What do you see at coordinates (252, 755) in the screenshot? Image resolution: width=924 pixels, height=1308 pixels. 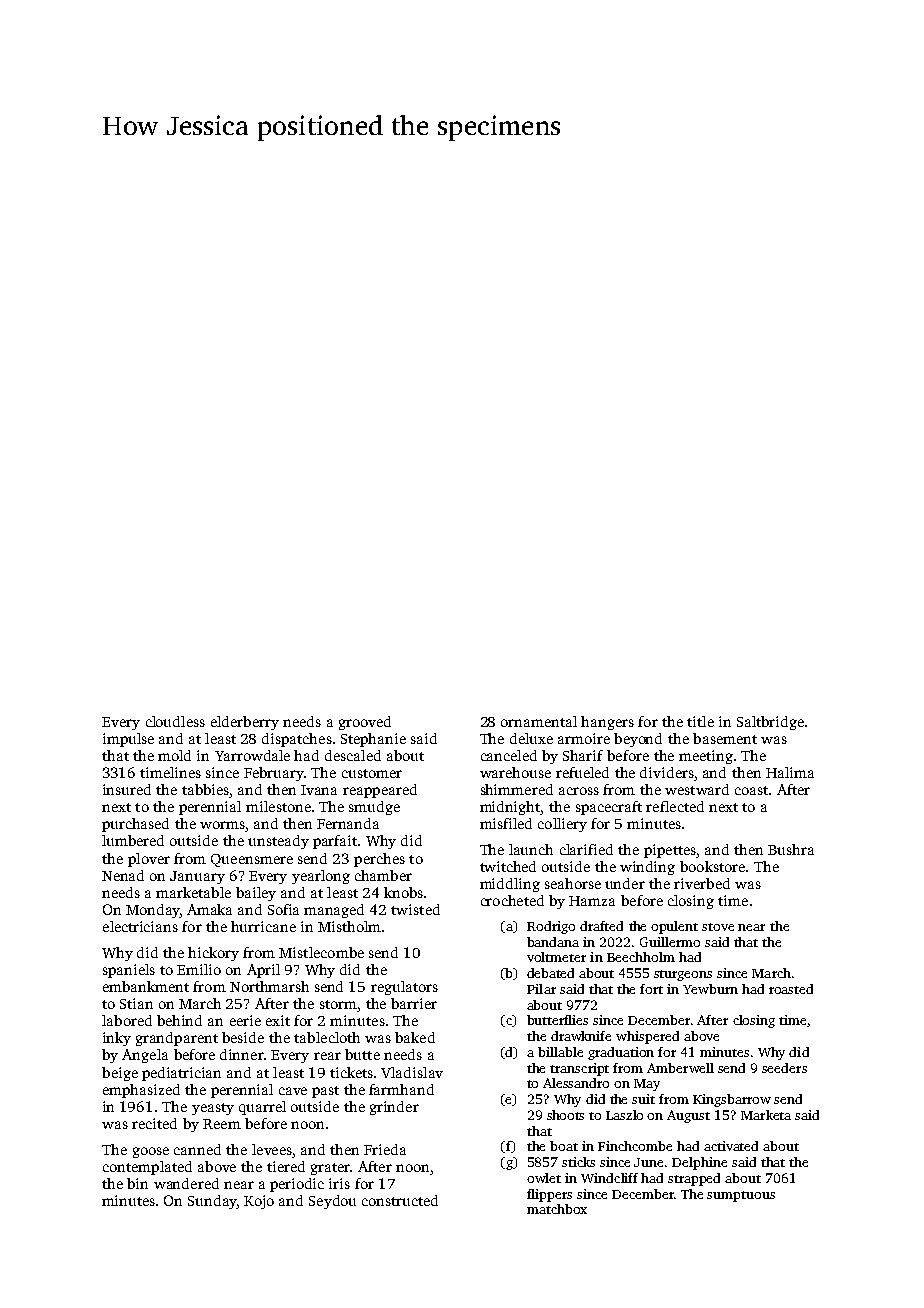 I see `Yarrowdale` at bounding box center [252, 755].
